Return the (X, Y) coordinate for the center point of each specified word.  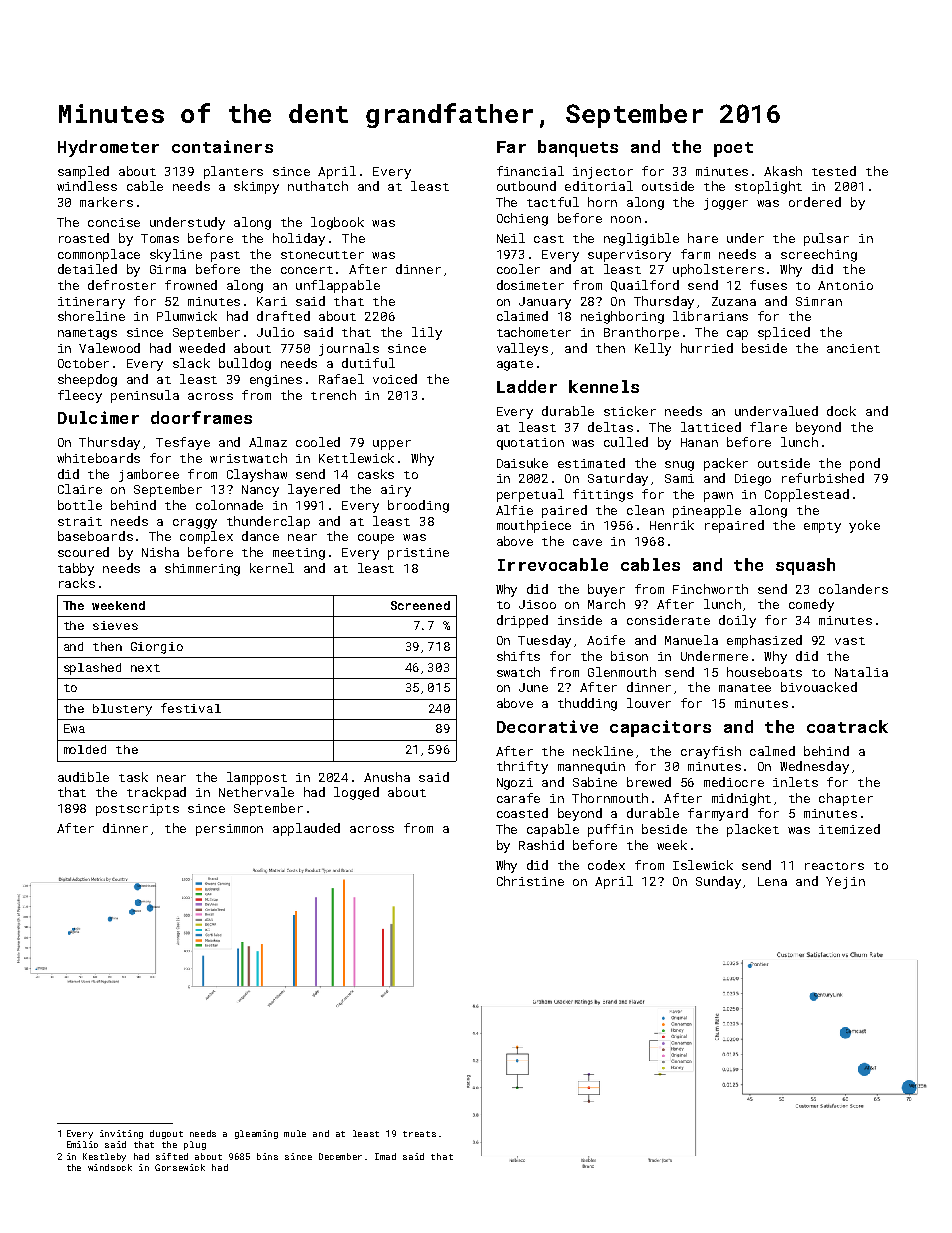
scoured (83, 552)
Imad (385, 1156)
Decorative (547, 726)
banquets (578, 148)
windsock (110, 1167)
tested (834, 171)
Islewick (703, 865)
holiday (299, 239)
